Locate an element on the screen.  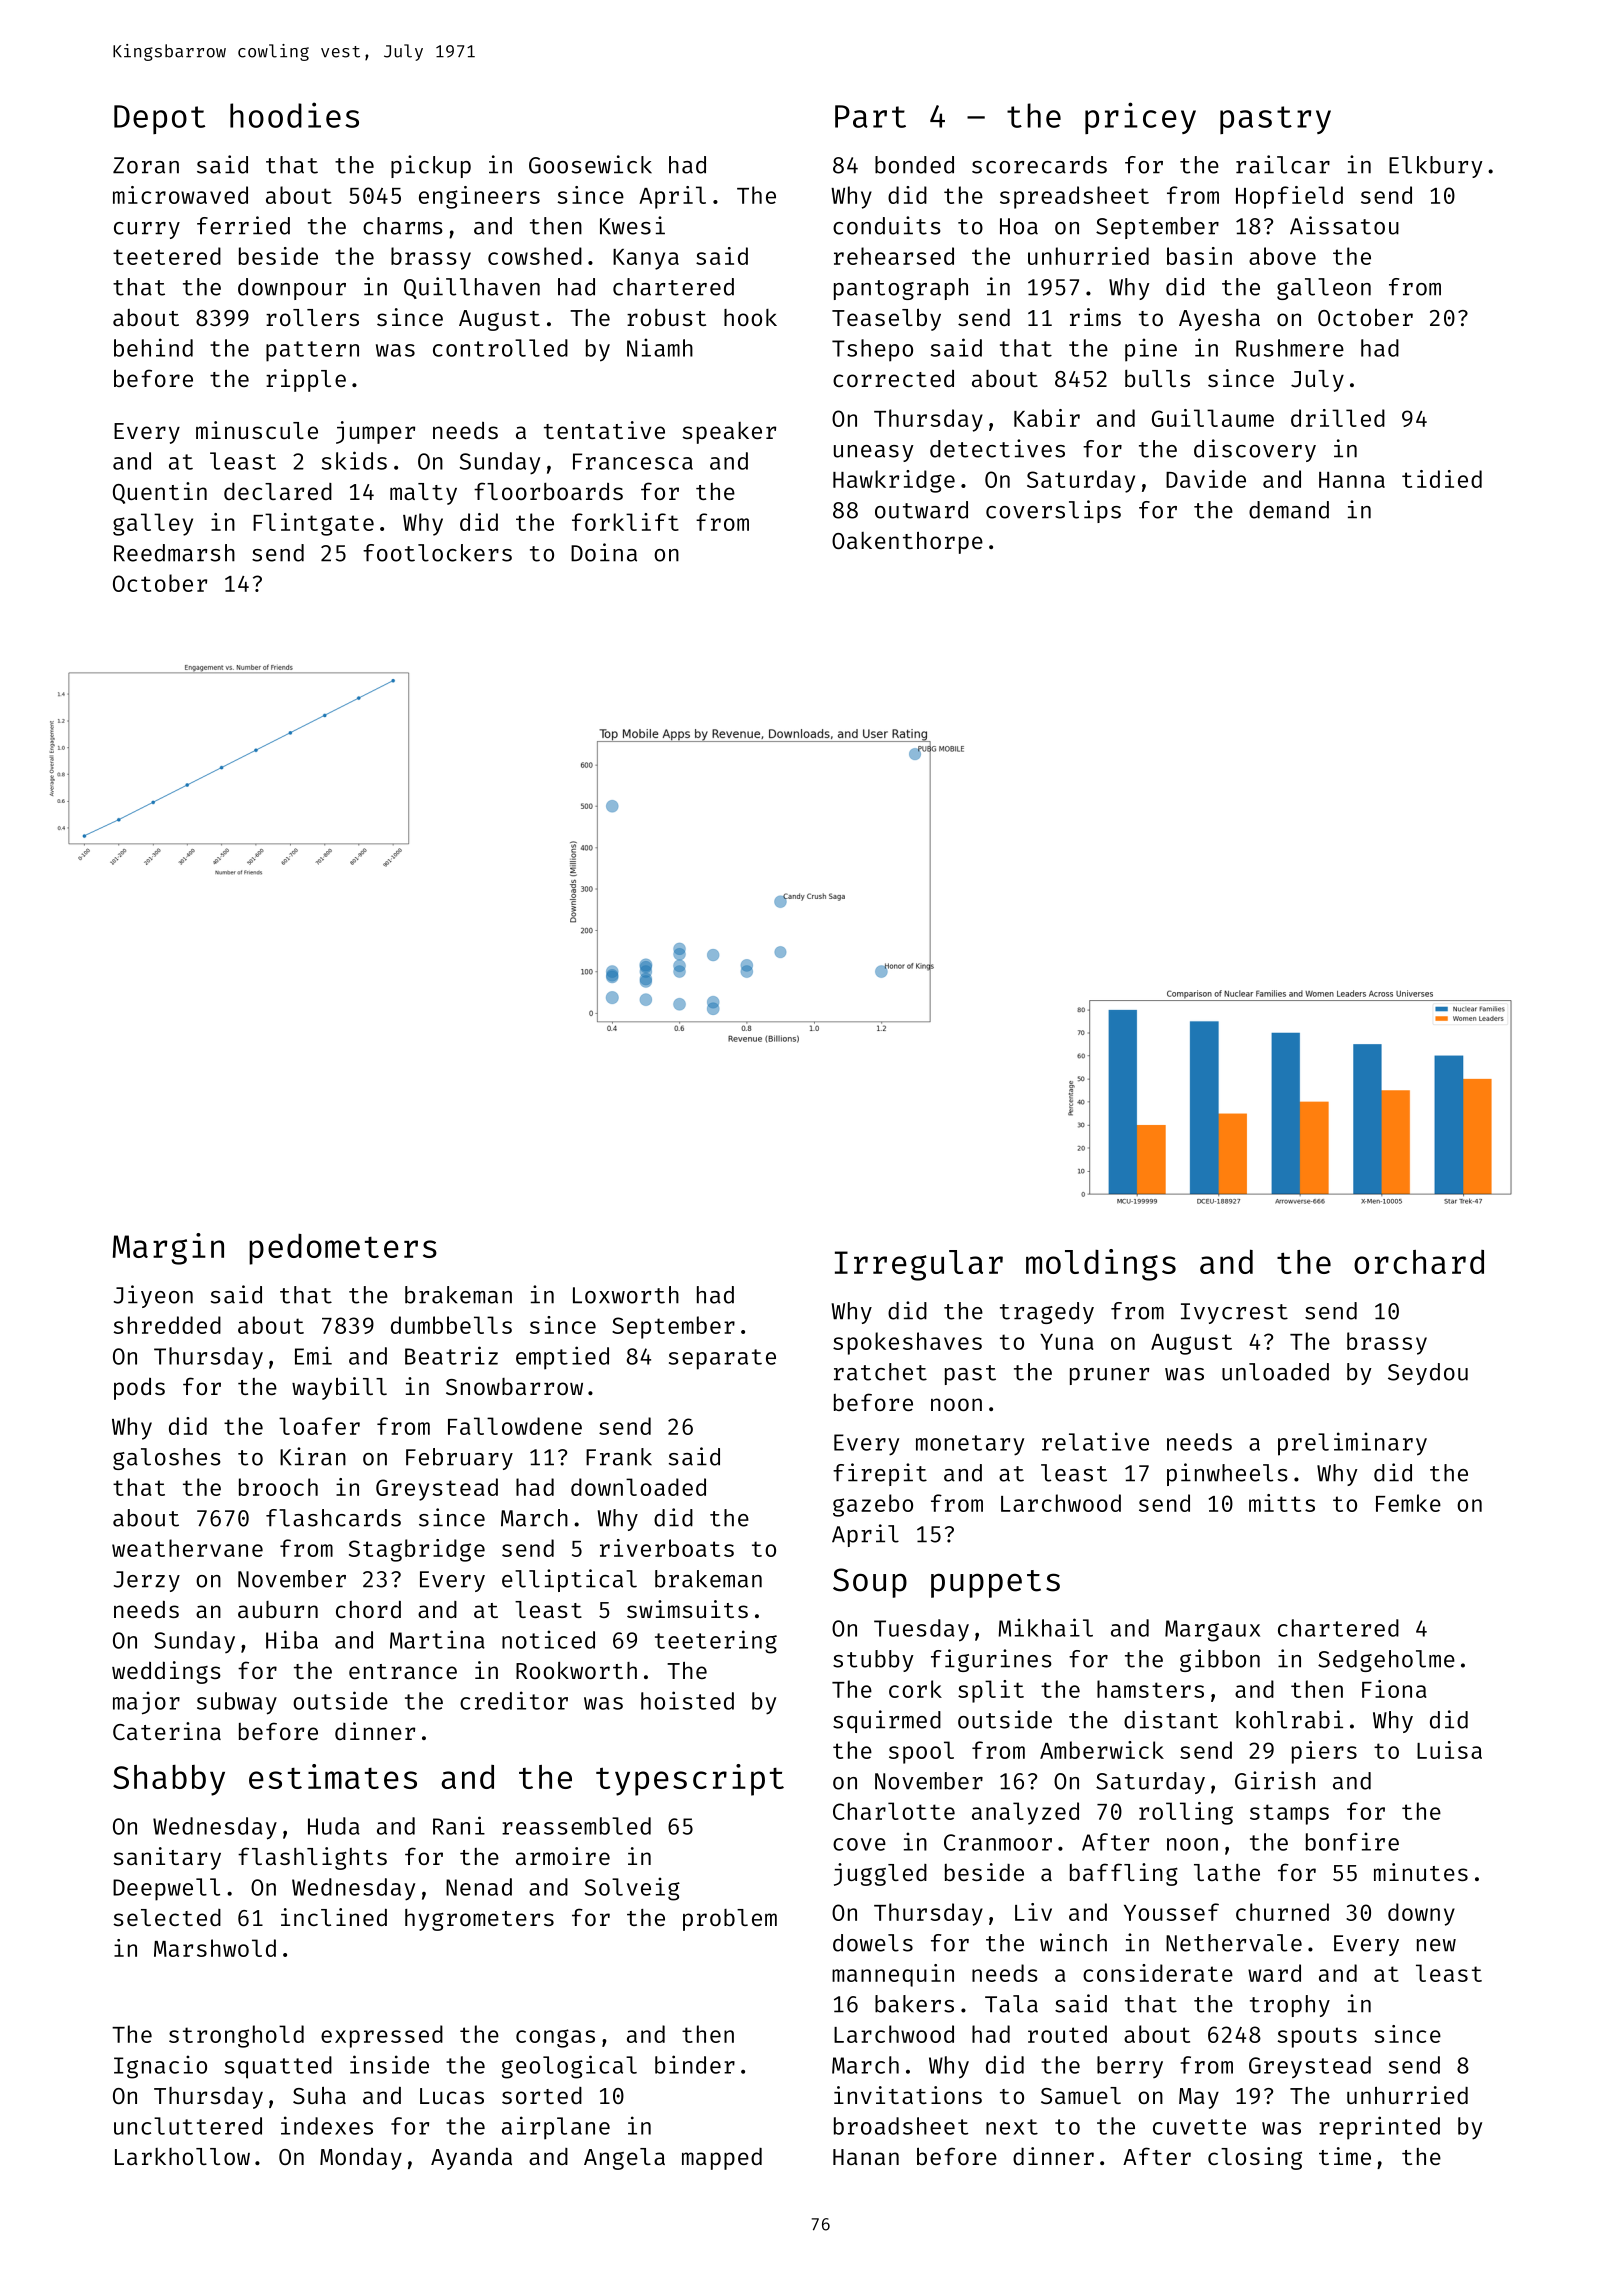
Larkhollow is located at coordinates (182, 2156).
